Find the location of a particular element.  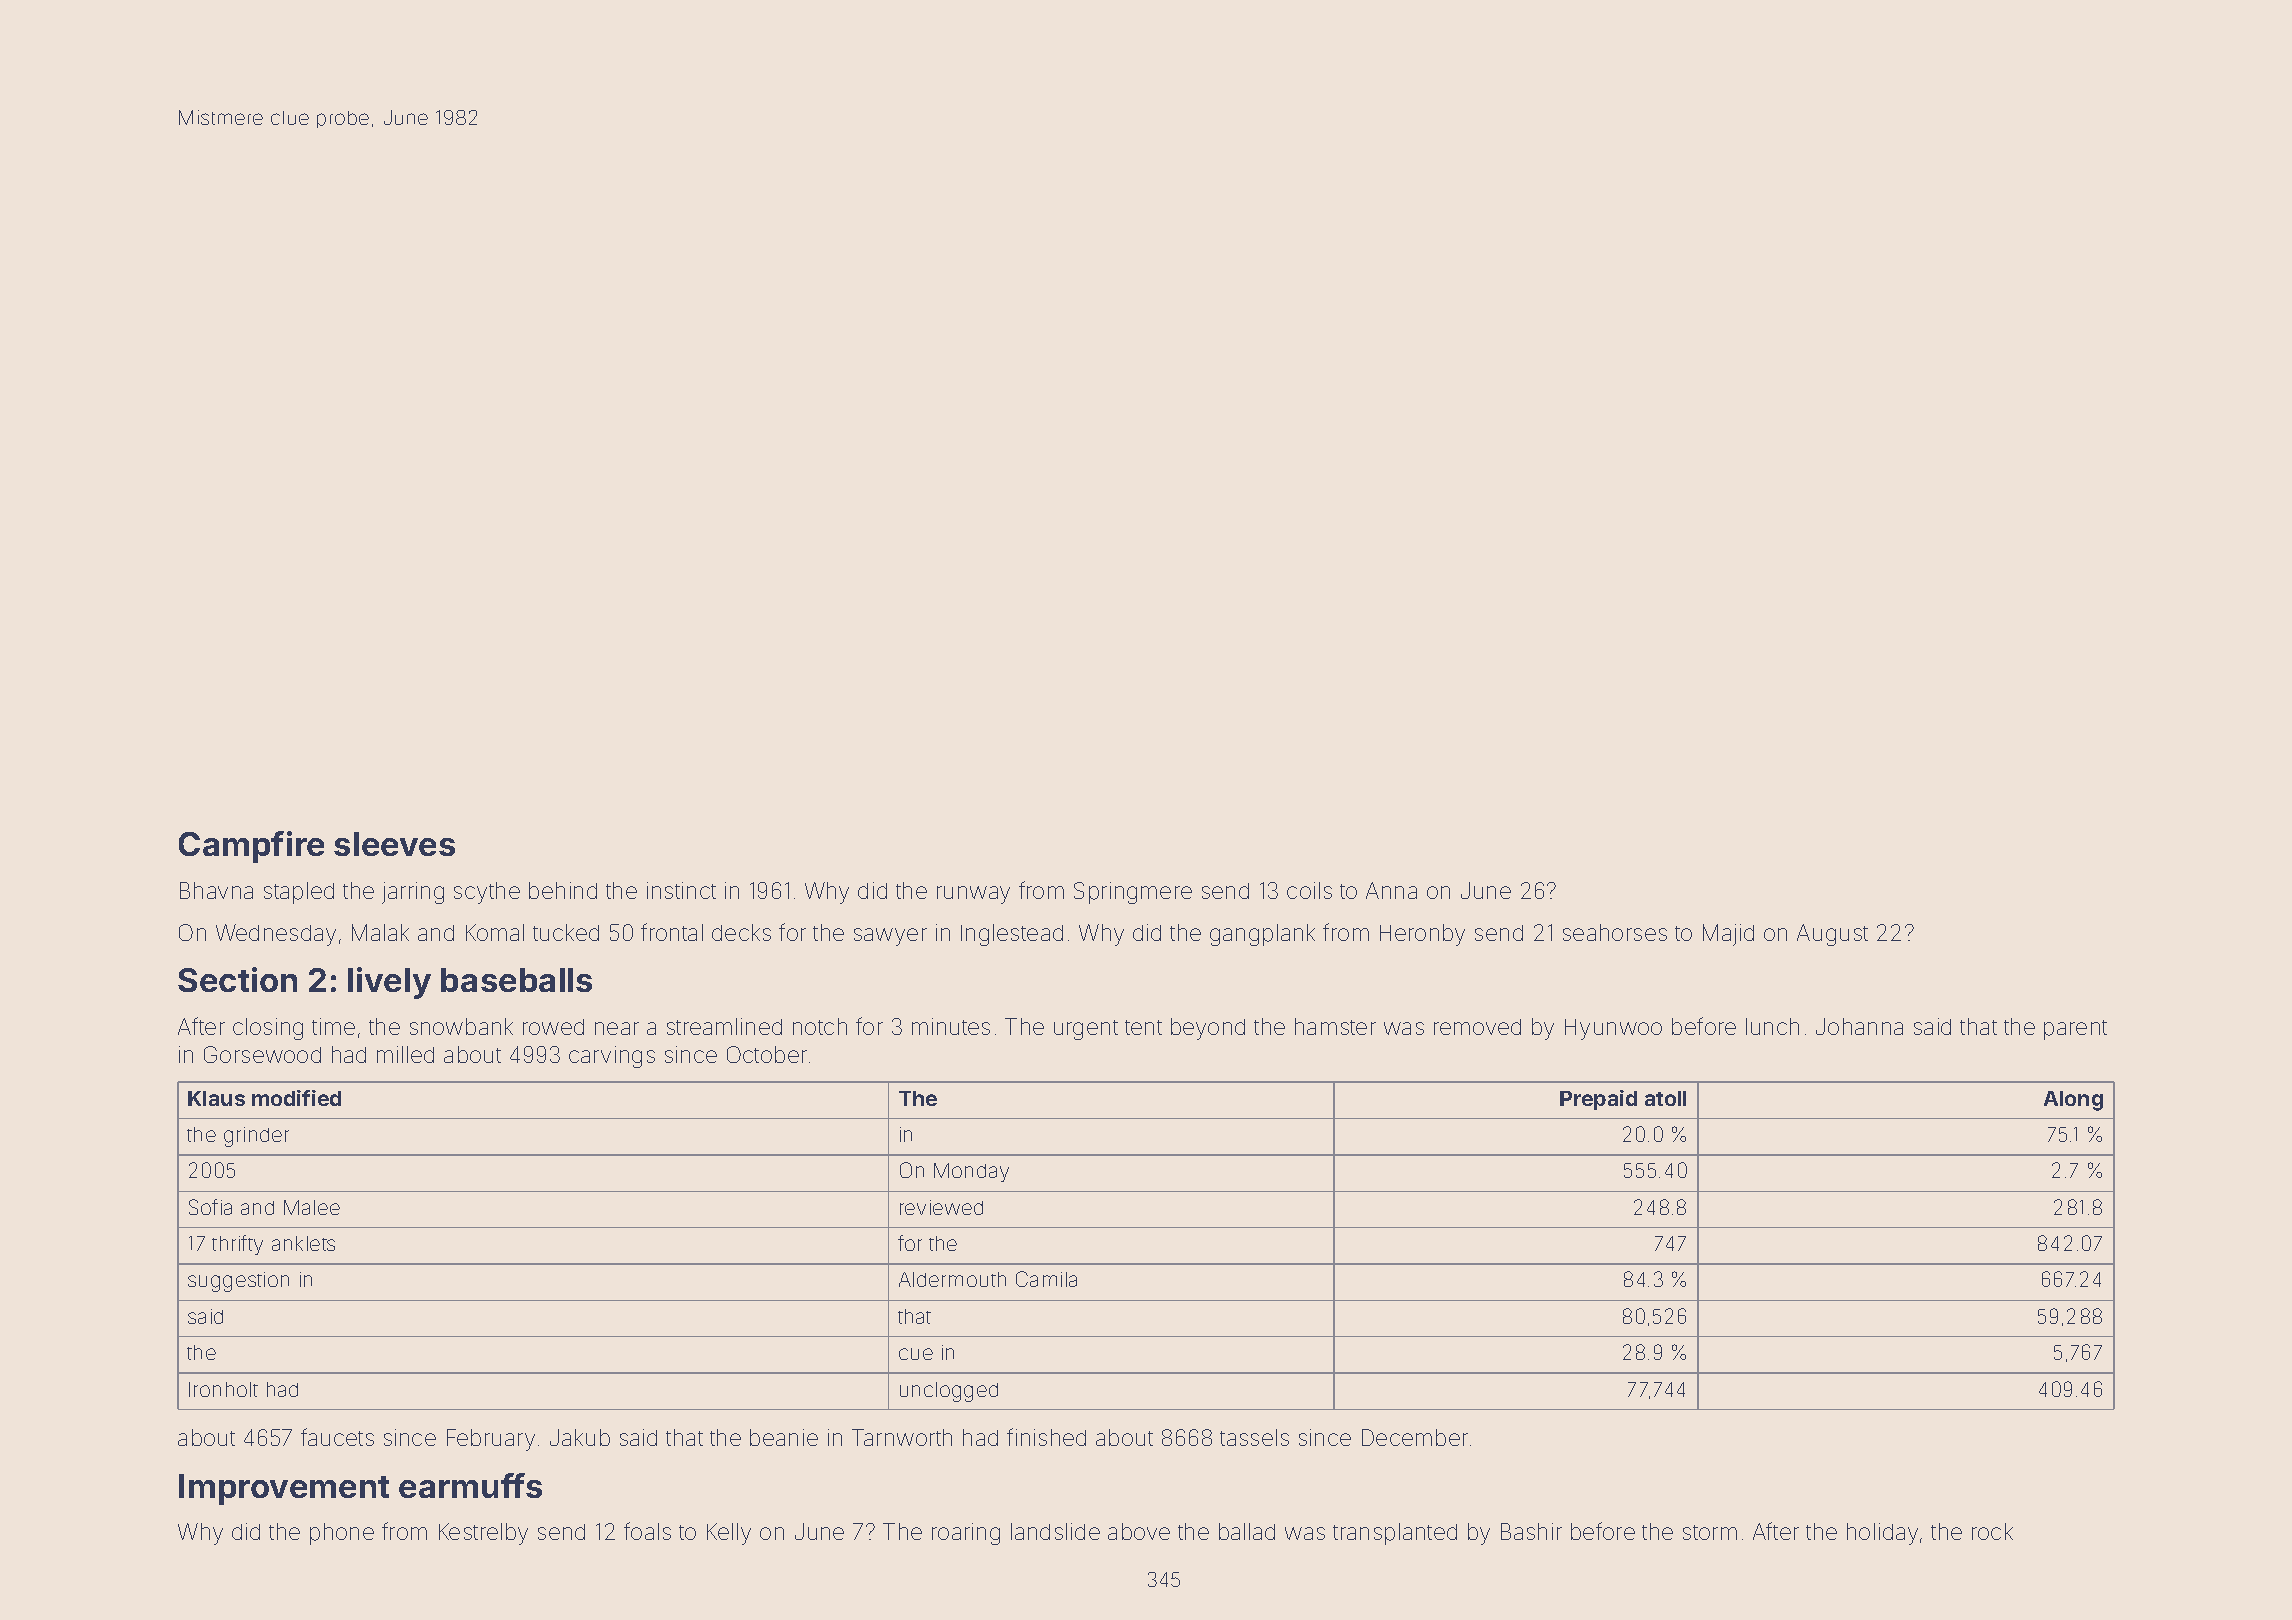

Kelly is located at coordinates (729, 1534).
